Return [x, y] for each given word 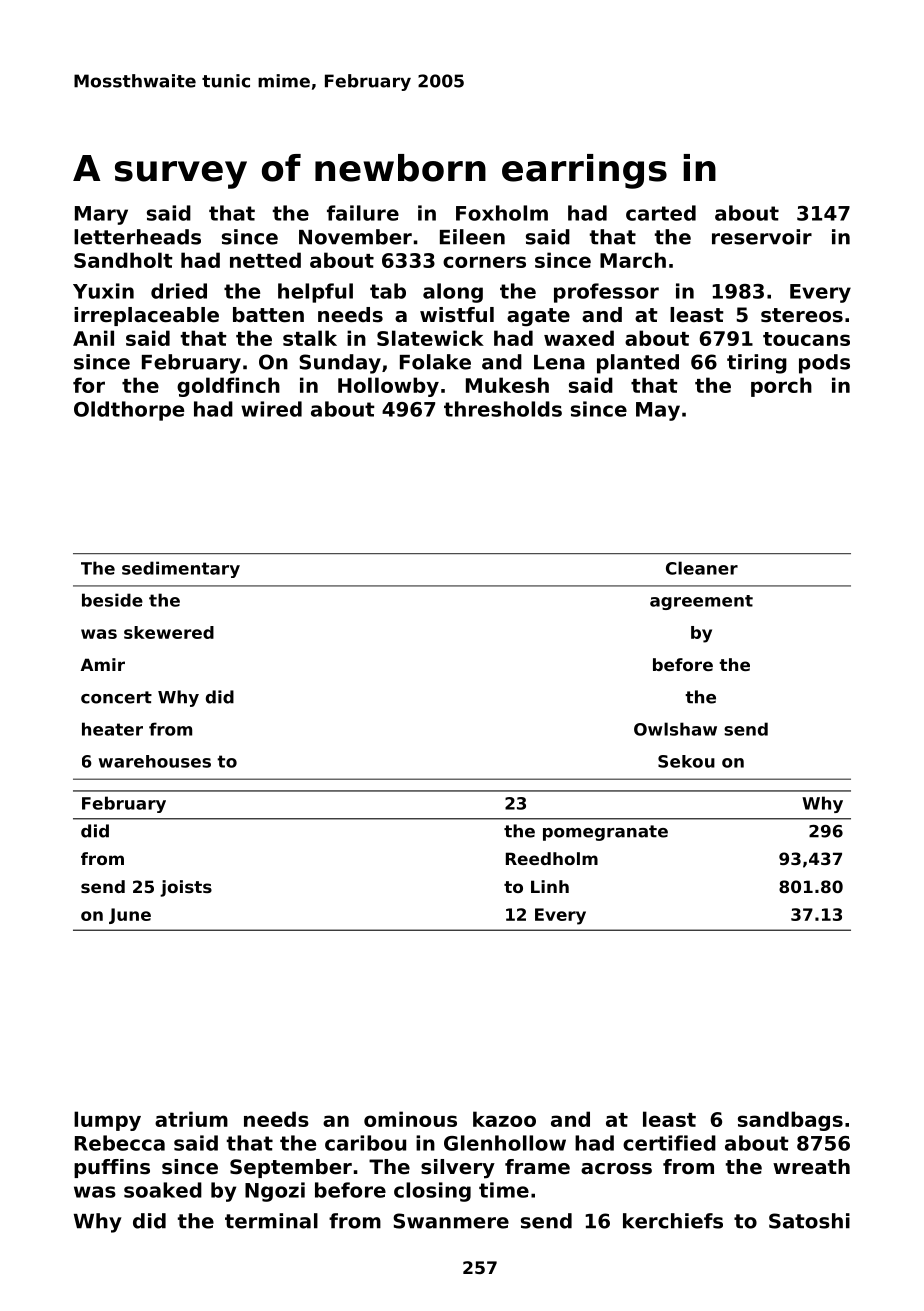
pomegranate [605, 833]
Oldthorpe [129, 411]
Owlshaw [675, 729]
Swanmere [451, 1221]
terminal [271, 1221]
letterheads [137, 237]
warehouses [155, 761]
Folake [435, 362]
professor [606, 293]
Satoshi [809, 1221]
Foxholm [502, 213]
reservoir [762, 237]
